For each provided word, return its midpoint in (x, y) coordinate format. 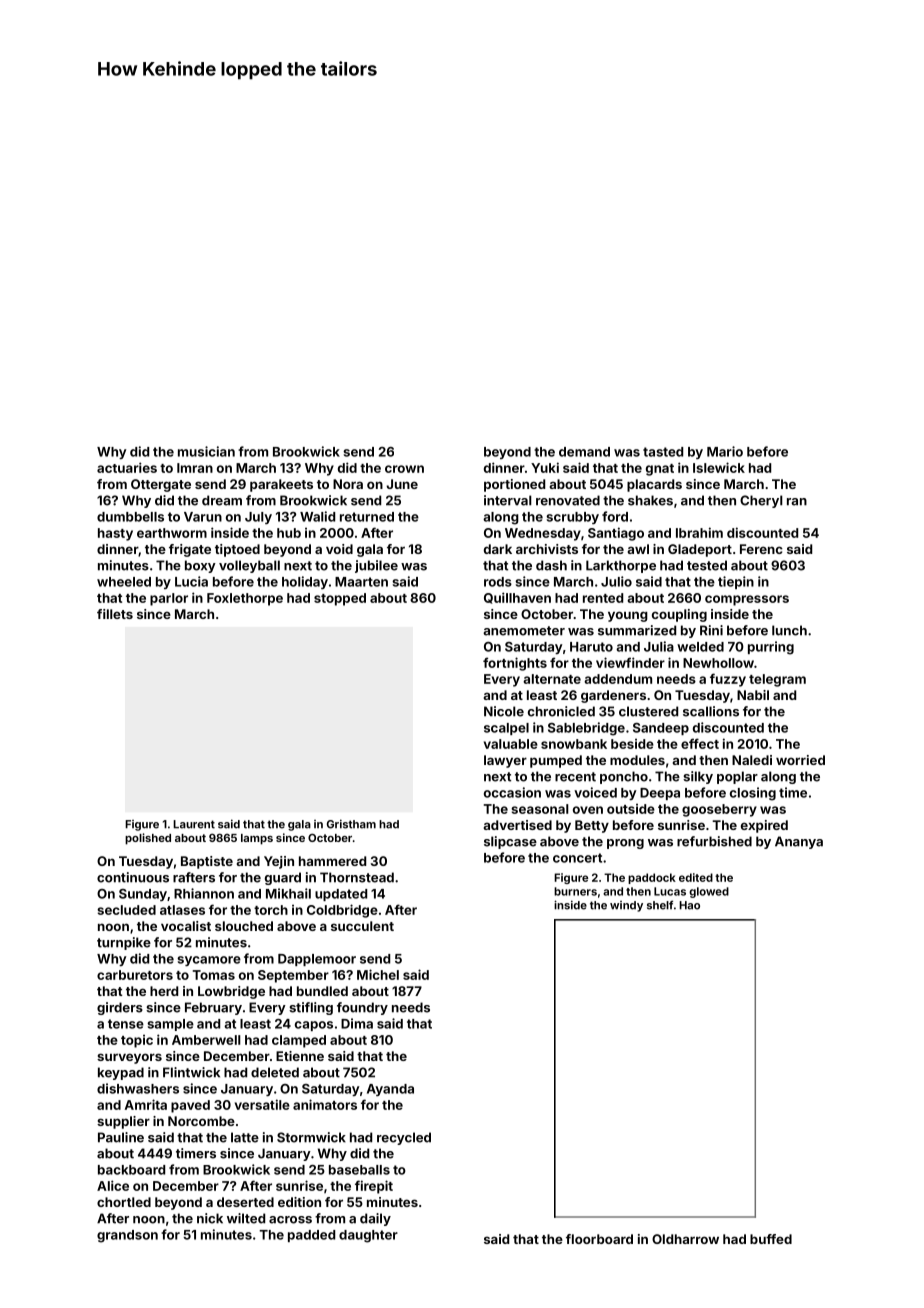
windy (626, 906)
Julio (616, 581)
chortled (124, 1202)
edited (696, 877)
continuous (133, 877)
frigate (190, 550)
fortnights (515, 664)
